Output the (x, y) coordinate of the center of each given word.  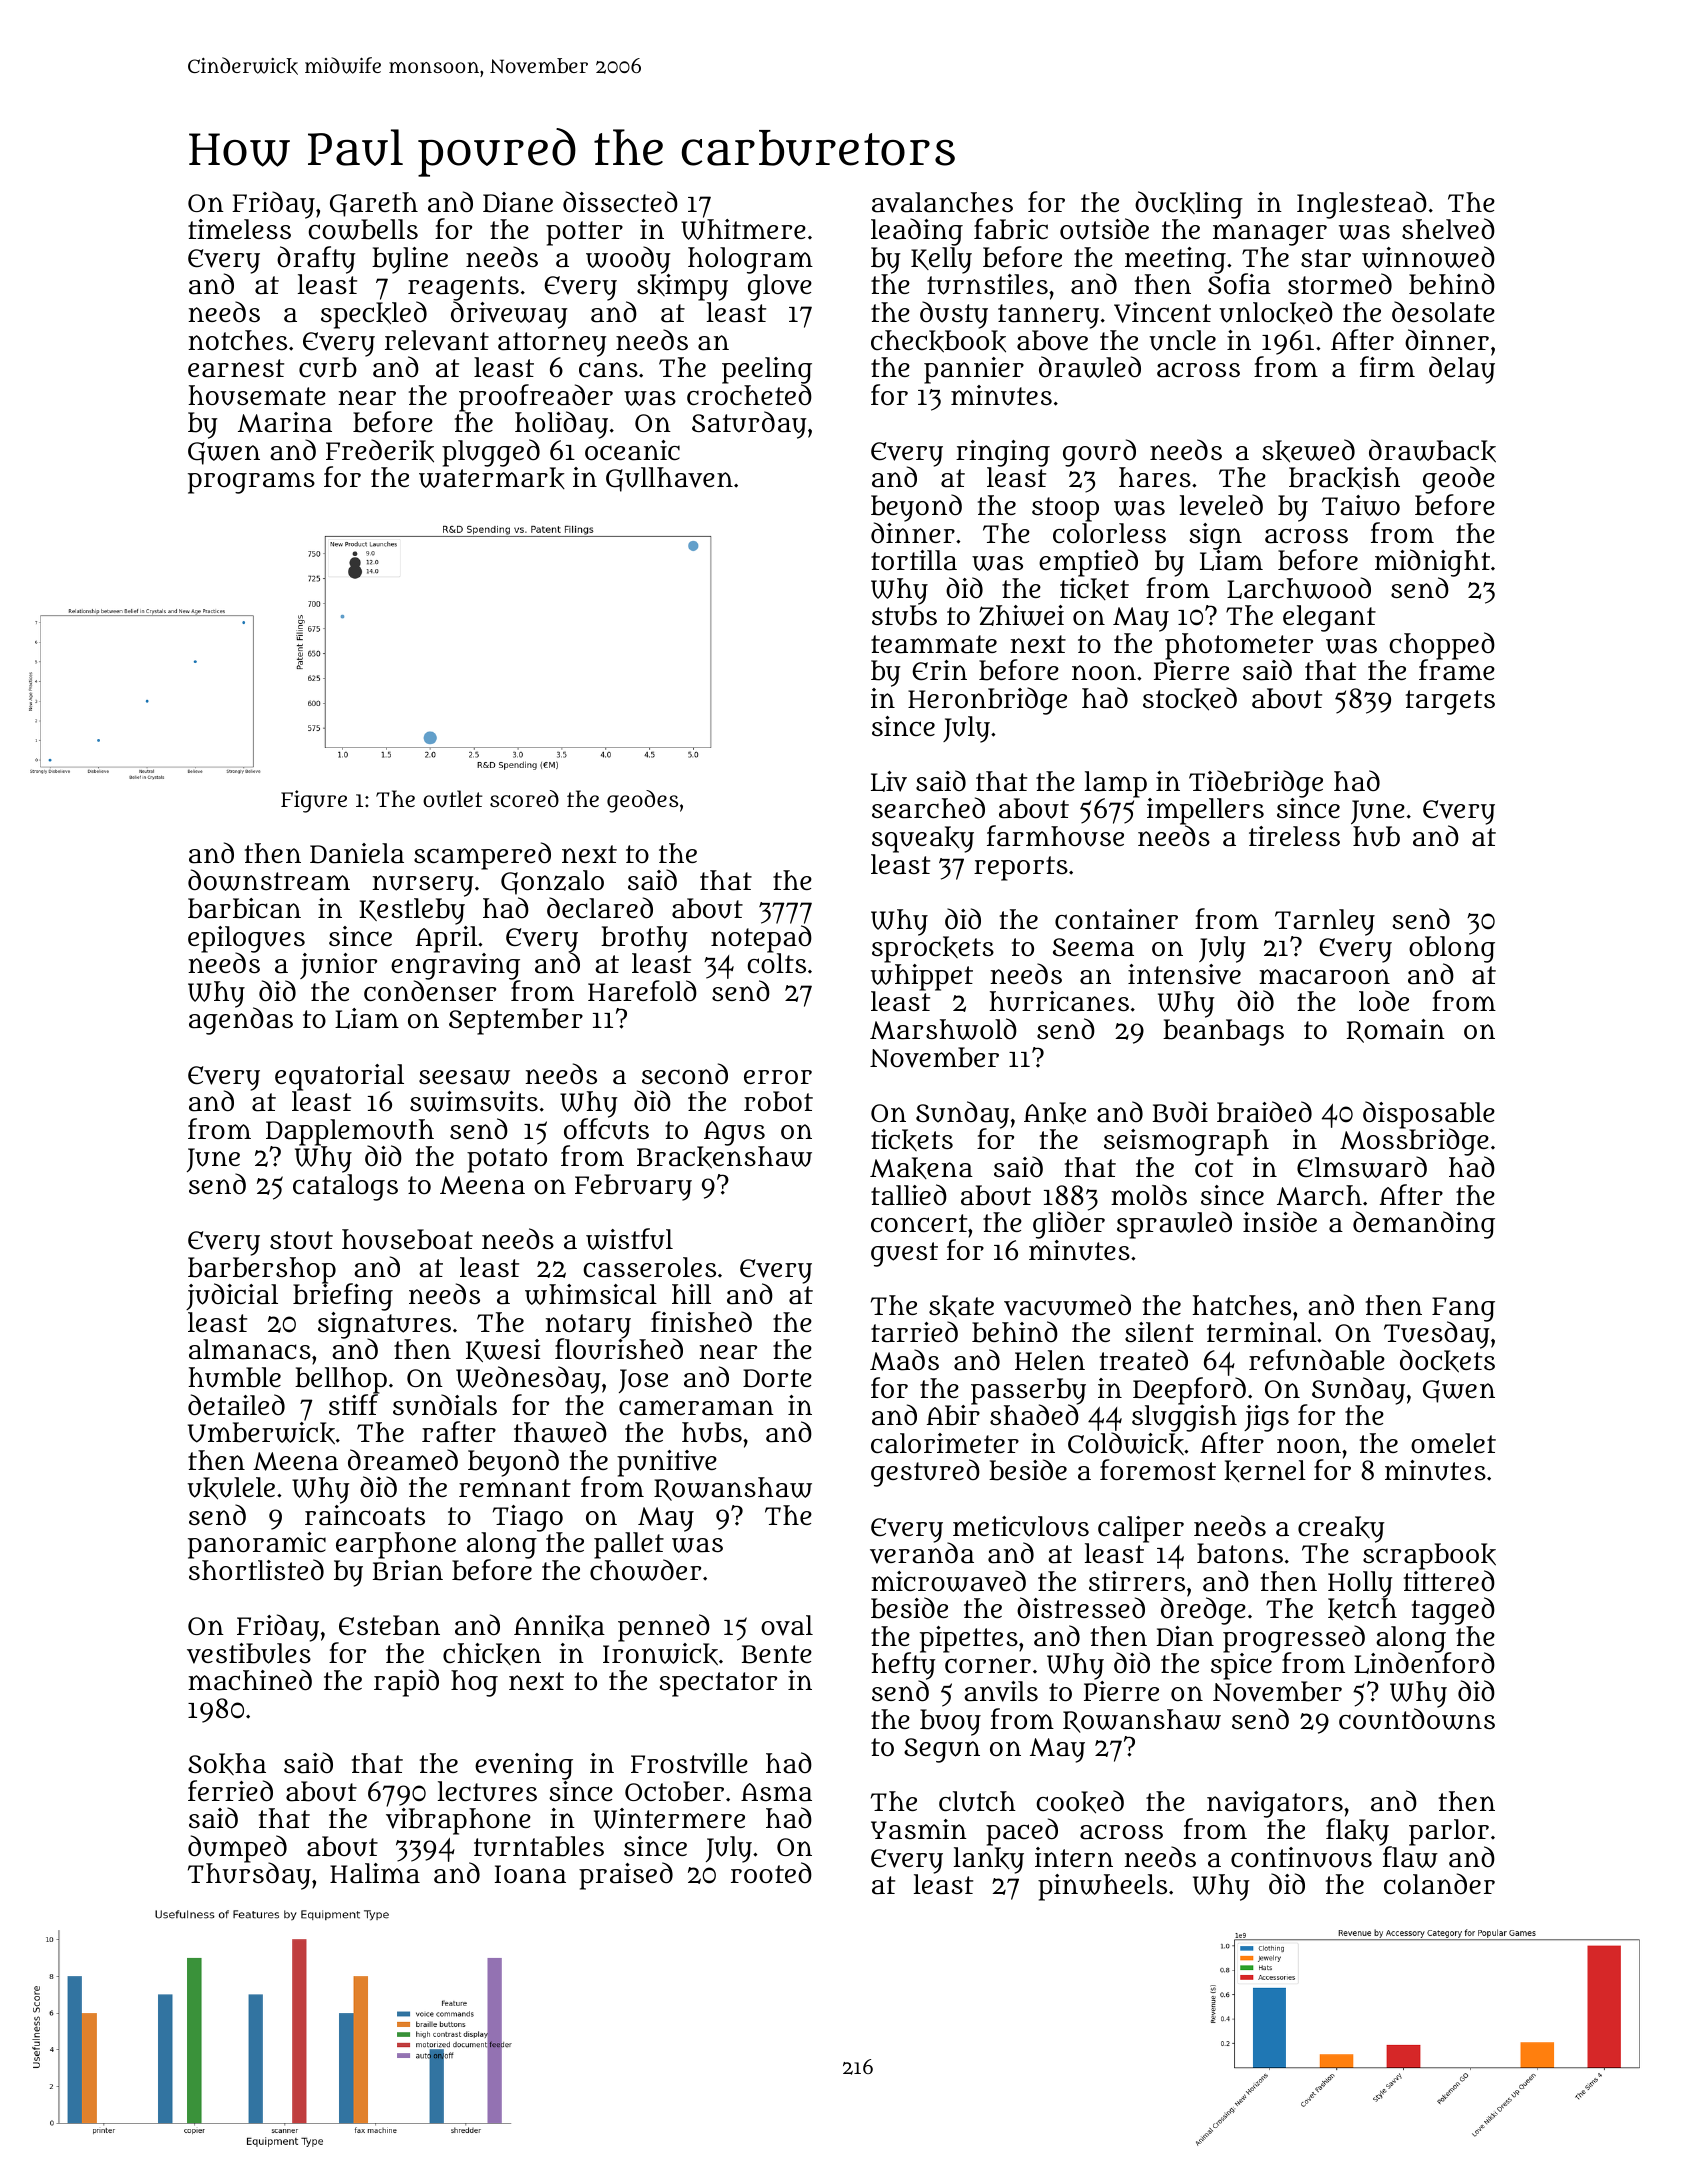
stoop (1065, 509)
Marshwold (943, 1029)
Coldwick (1126, 1444)
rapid (406, 1683)
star (1326, 258)
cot (1214, 1168)
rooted (771, 1873)
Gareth (374, 204)
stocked (1190, 699)
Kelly (941, 260)
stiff (353, 1404)
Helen (1050, 1360)
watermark (492, 478)
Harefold (642, 991)
